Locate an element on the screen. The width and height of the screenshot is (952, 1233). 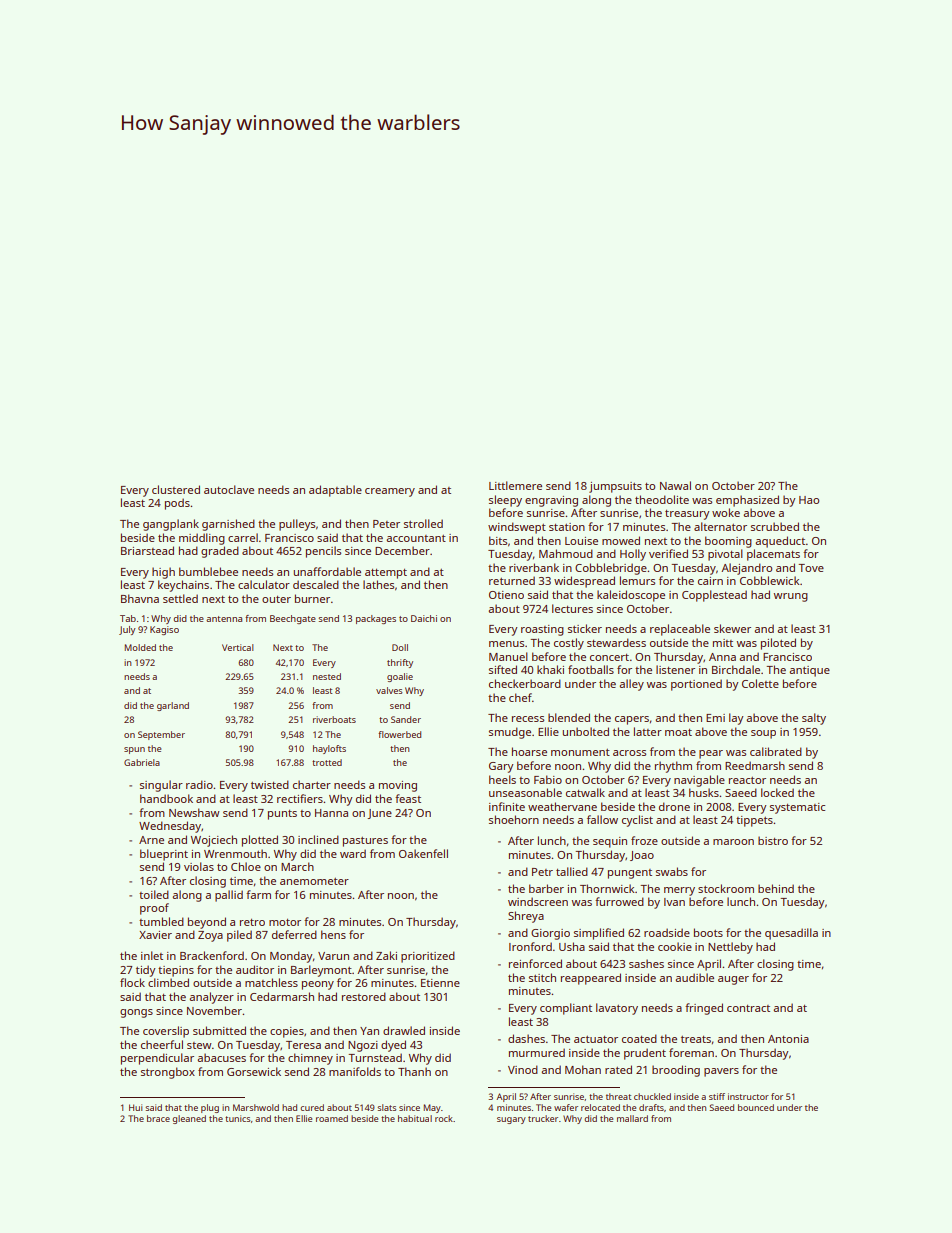
Shreya is located at coordinates (526, 917).
